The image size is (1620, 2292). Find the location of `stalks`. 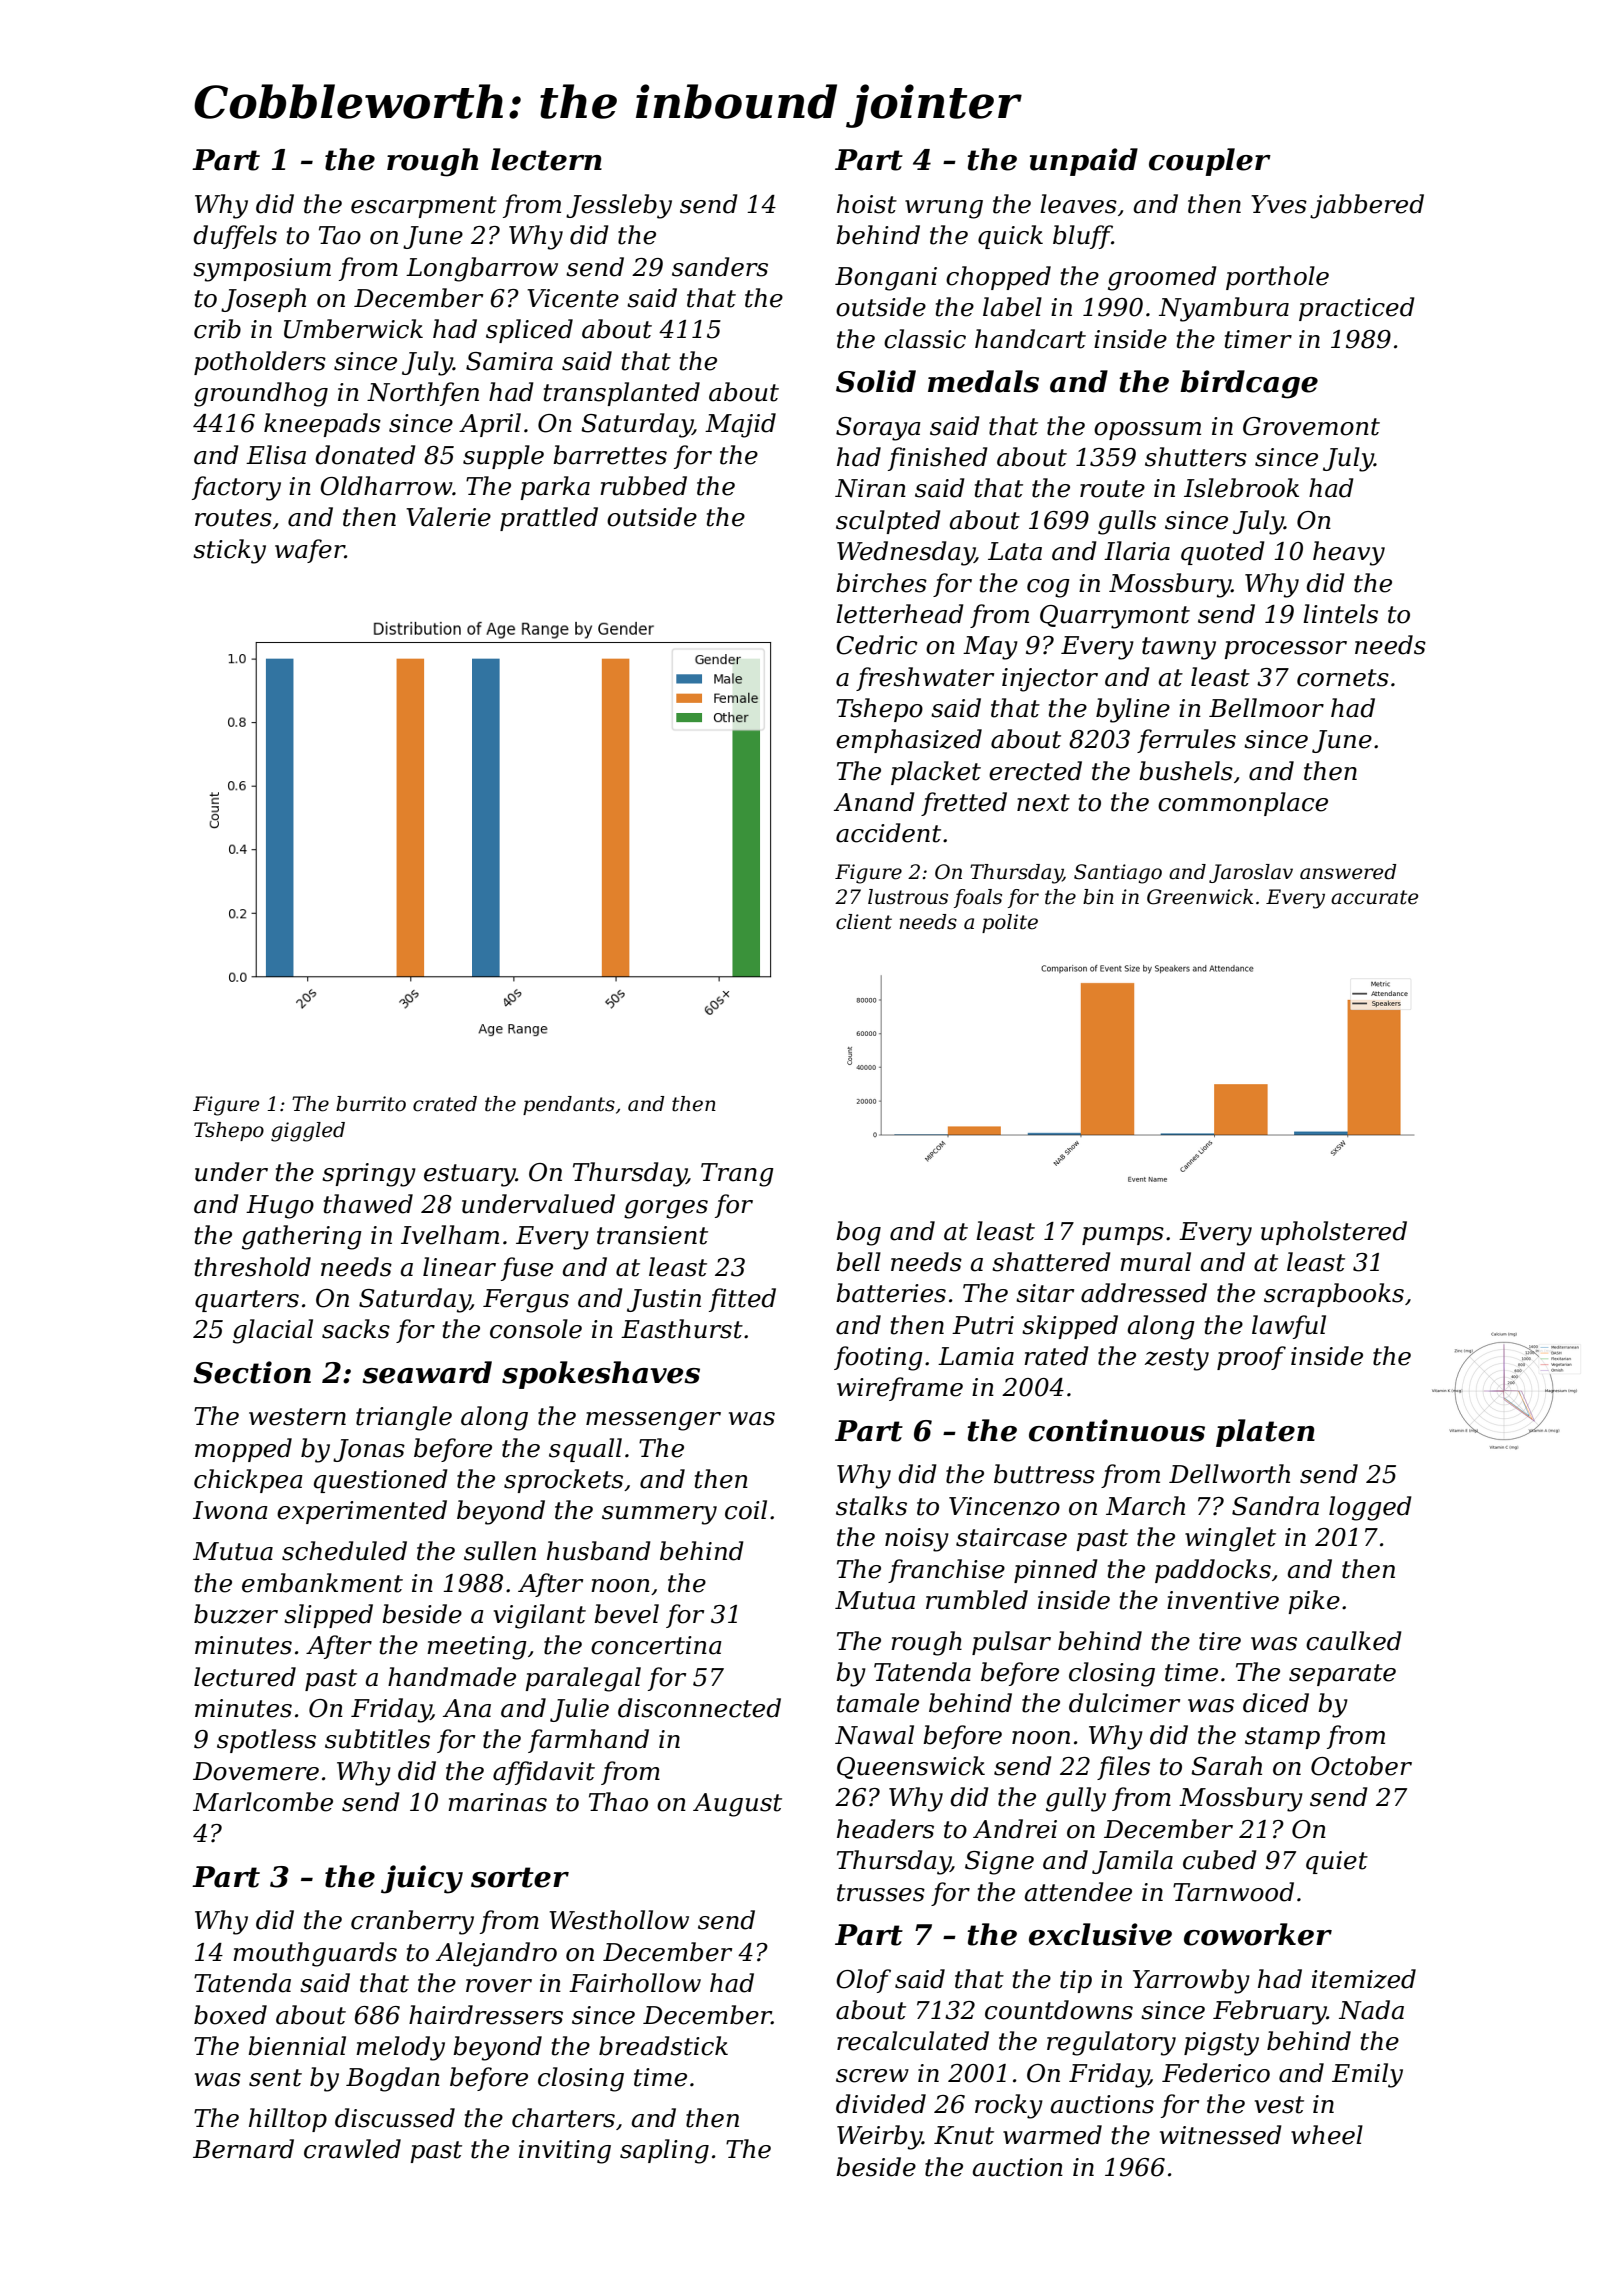

stalks is located at coordinates (871, 1506).
